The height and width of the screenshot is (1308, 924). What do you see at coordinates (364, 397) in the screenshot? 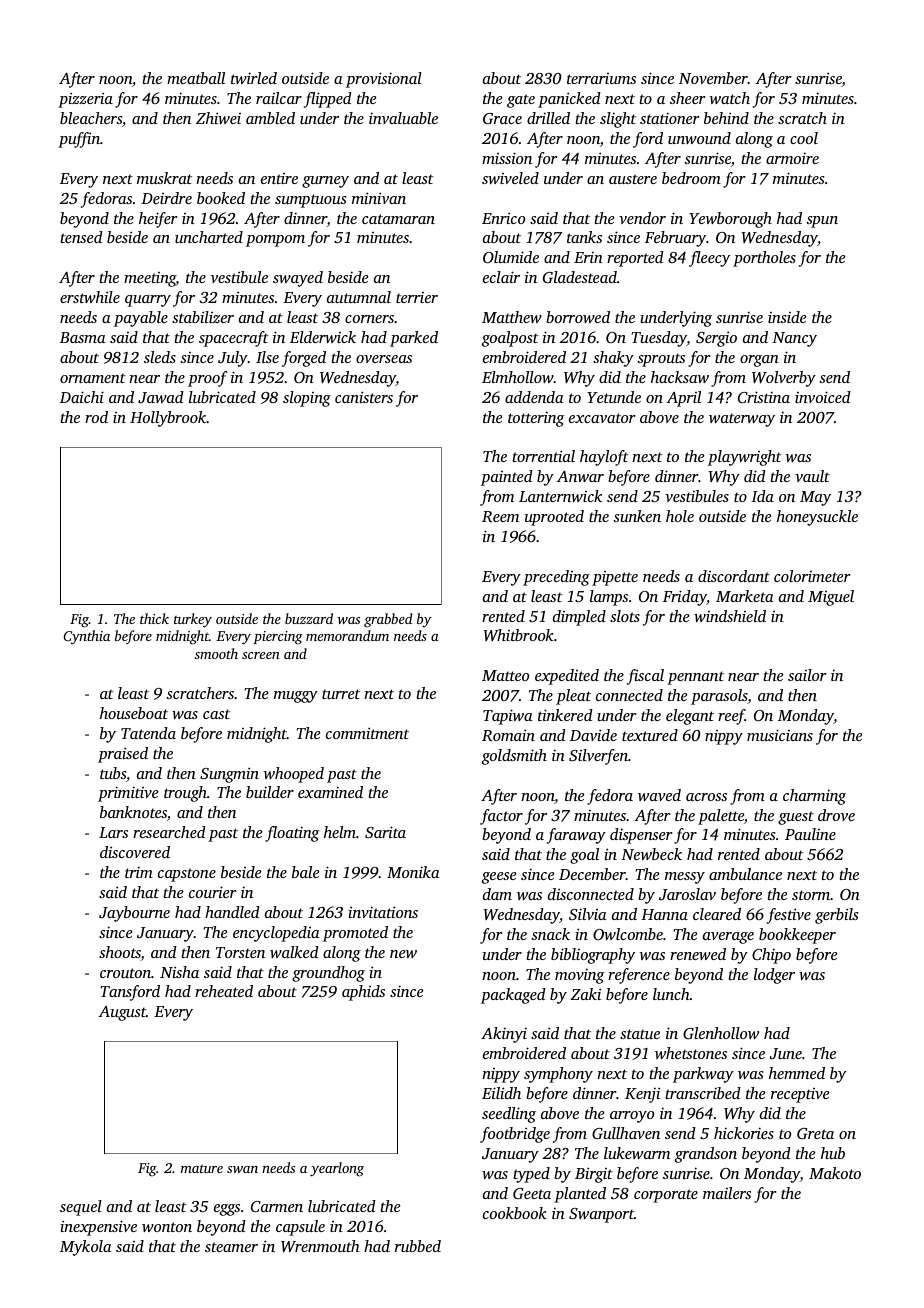
I see `canisters` at bounding box center [364, 397].
